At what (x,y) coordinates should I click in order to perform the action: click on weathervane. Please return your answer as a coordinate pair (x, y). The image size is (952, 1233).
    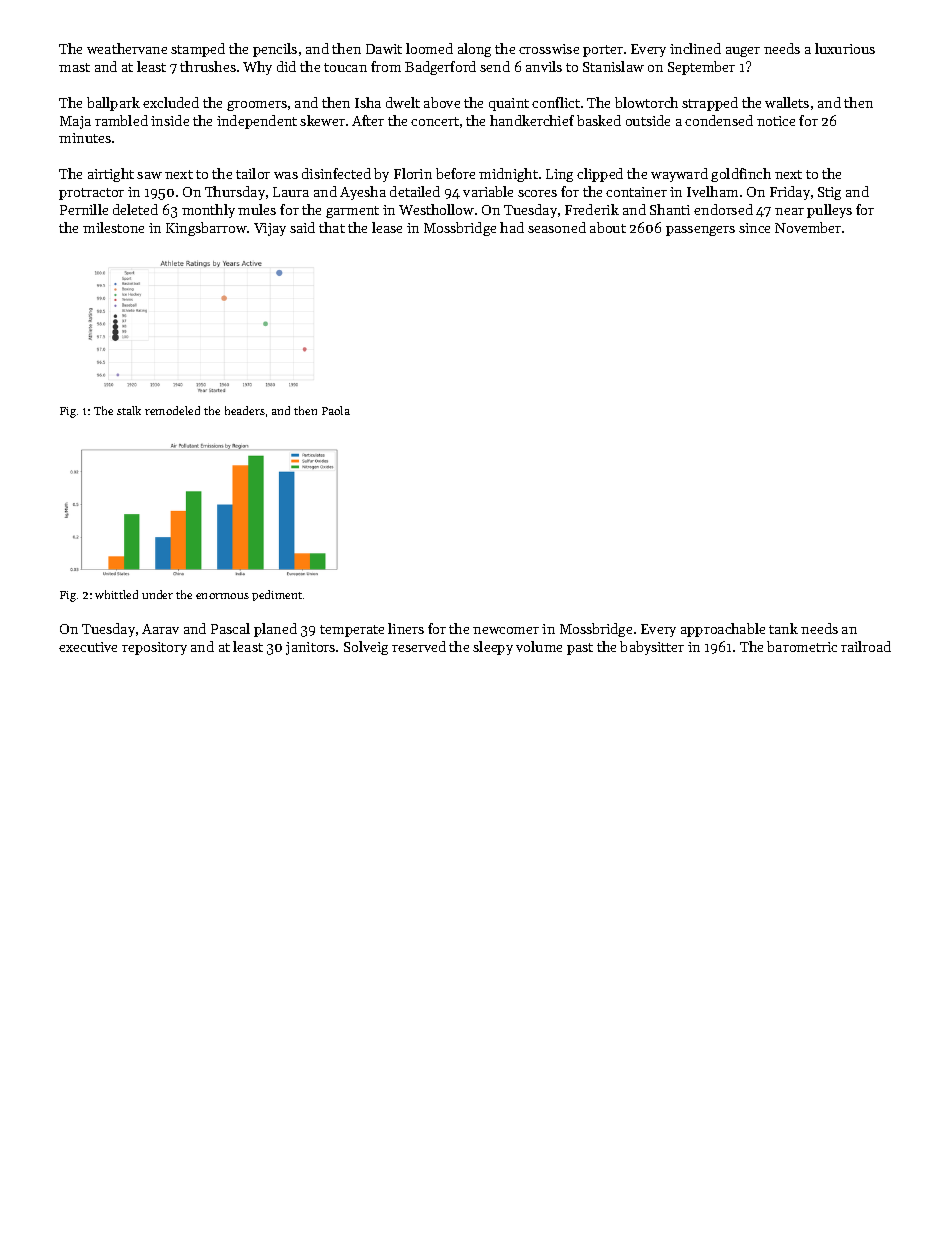
    Looking at the image, I should click on (127, 48).
